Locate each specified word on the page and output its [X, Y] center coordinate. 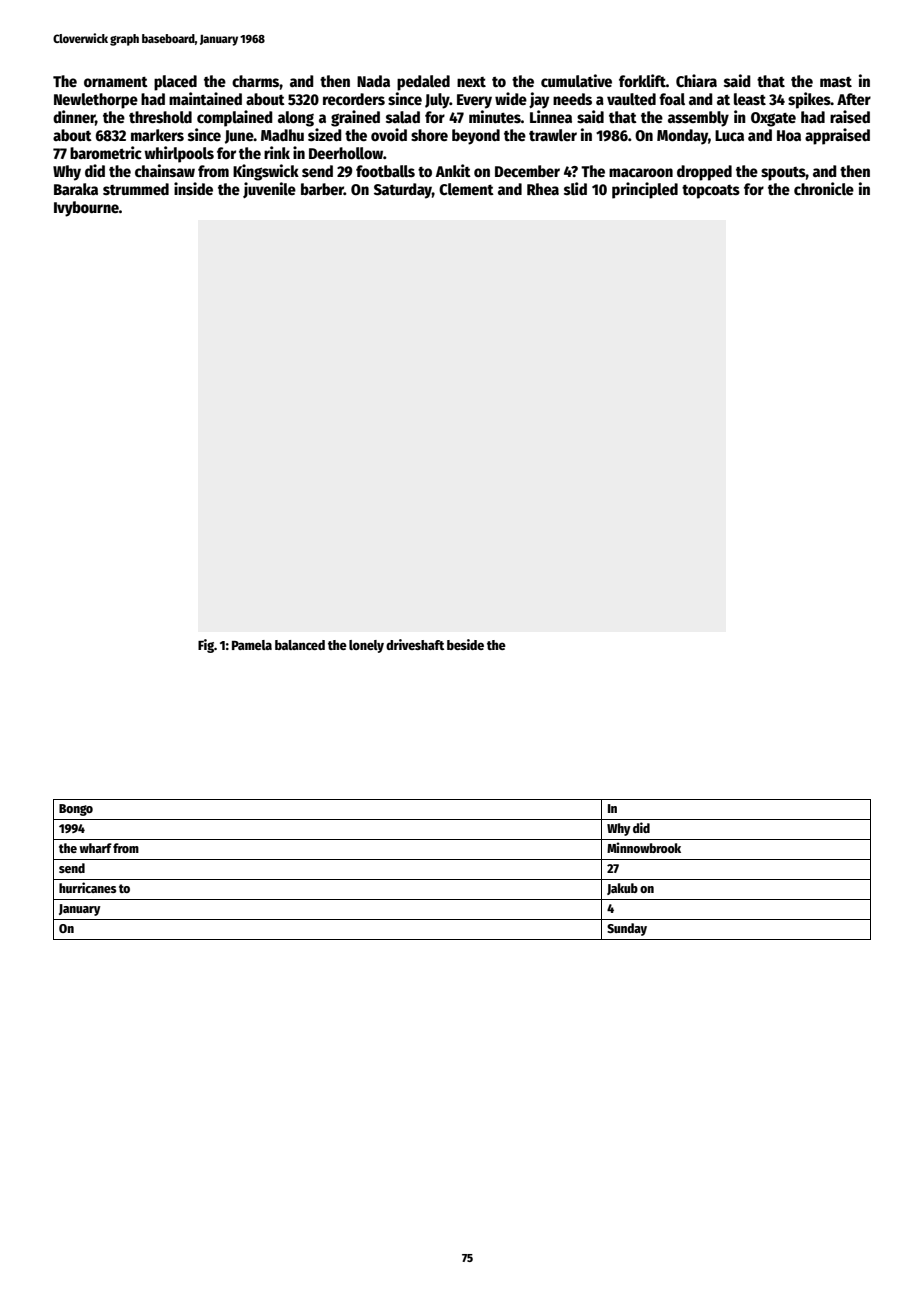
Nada [373, 81]
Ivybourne [86, 209]
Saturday [403, 191]
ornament [116, 82]
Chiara [696, 80]
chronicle [824, 189]
